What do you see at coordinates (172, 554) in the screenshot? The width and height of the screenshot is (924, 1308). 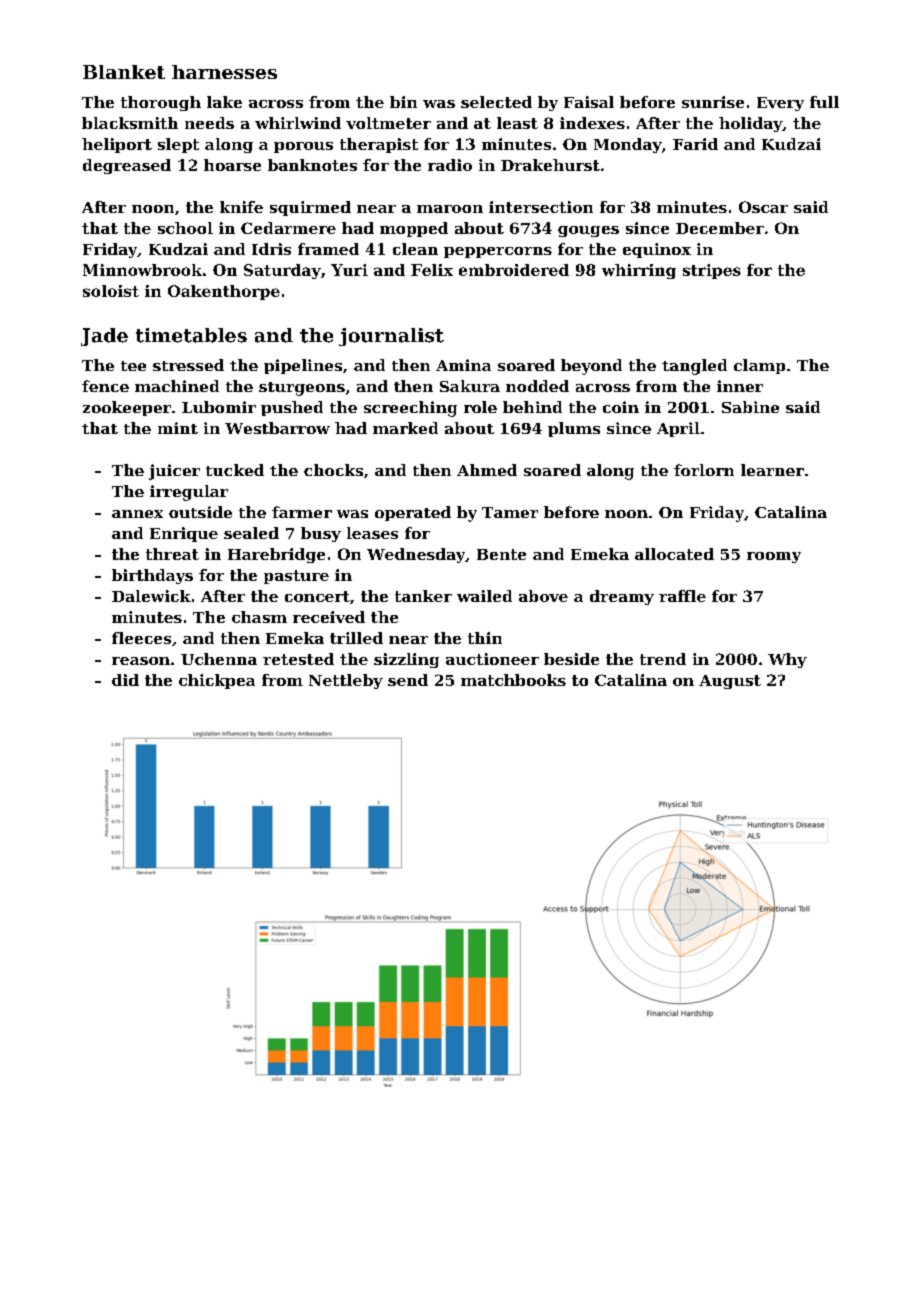 I see `threat` at bounding box center [172, 554].
